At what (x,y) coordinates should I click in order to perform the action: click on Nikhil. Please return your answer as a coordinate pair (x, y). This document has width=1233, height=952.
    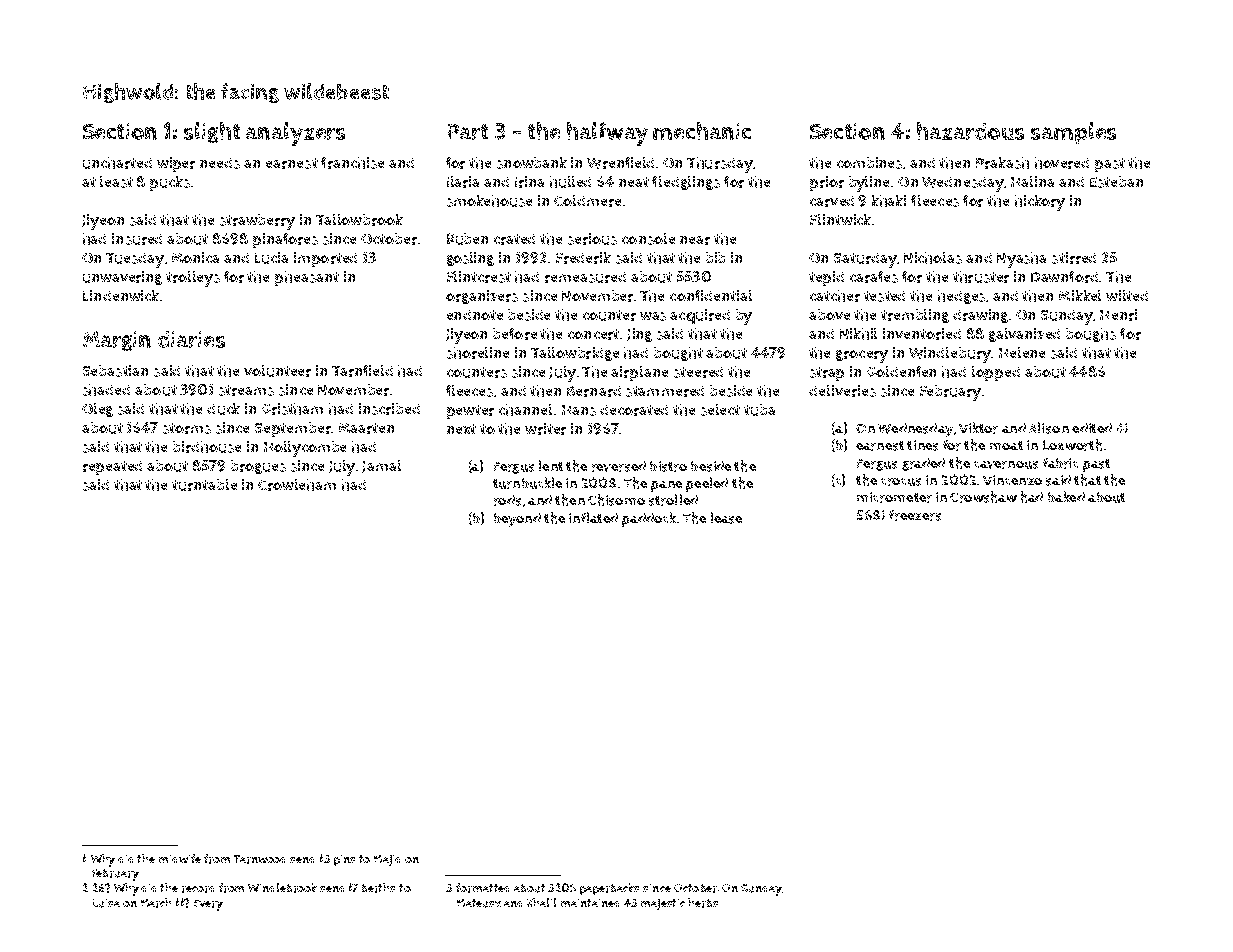
    Looking at the image, I should click on (858, 334).
